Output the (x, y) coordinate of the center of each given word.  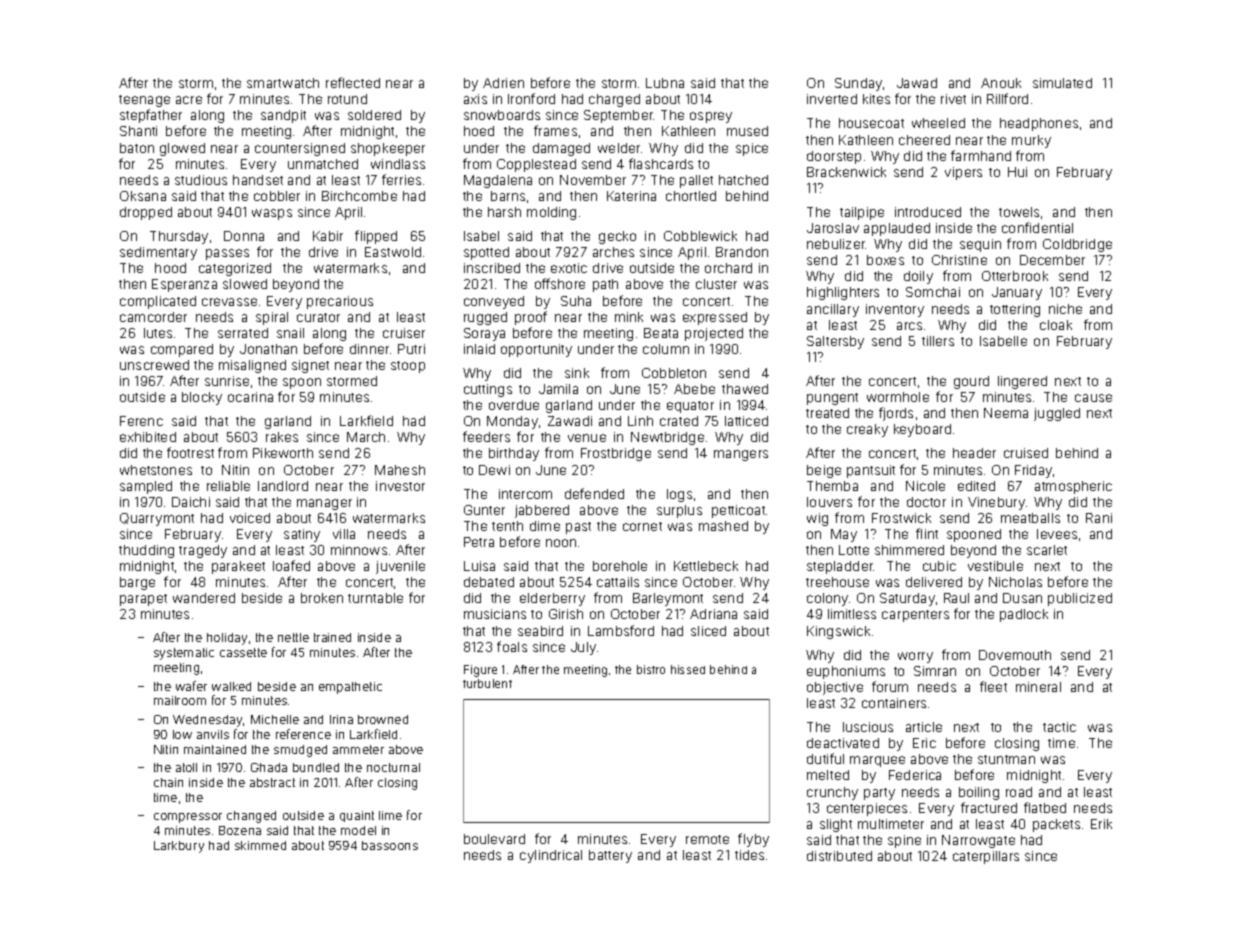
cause (1093, 398)
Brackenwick (846, 172)
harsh (504, 212)
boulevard (494, 839)
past (578, 528)
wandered (204, 598)
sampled (146, 487)
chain (168, 782)
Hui (1017, 172)
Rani (1099, 518)
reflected (353, 82)
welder (619, 148)
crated (679, 421)
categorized (235, 269)
